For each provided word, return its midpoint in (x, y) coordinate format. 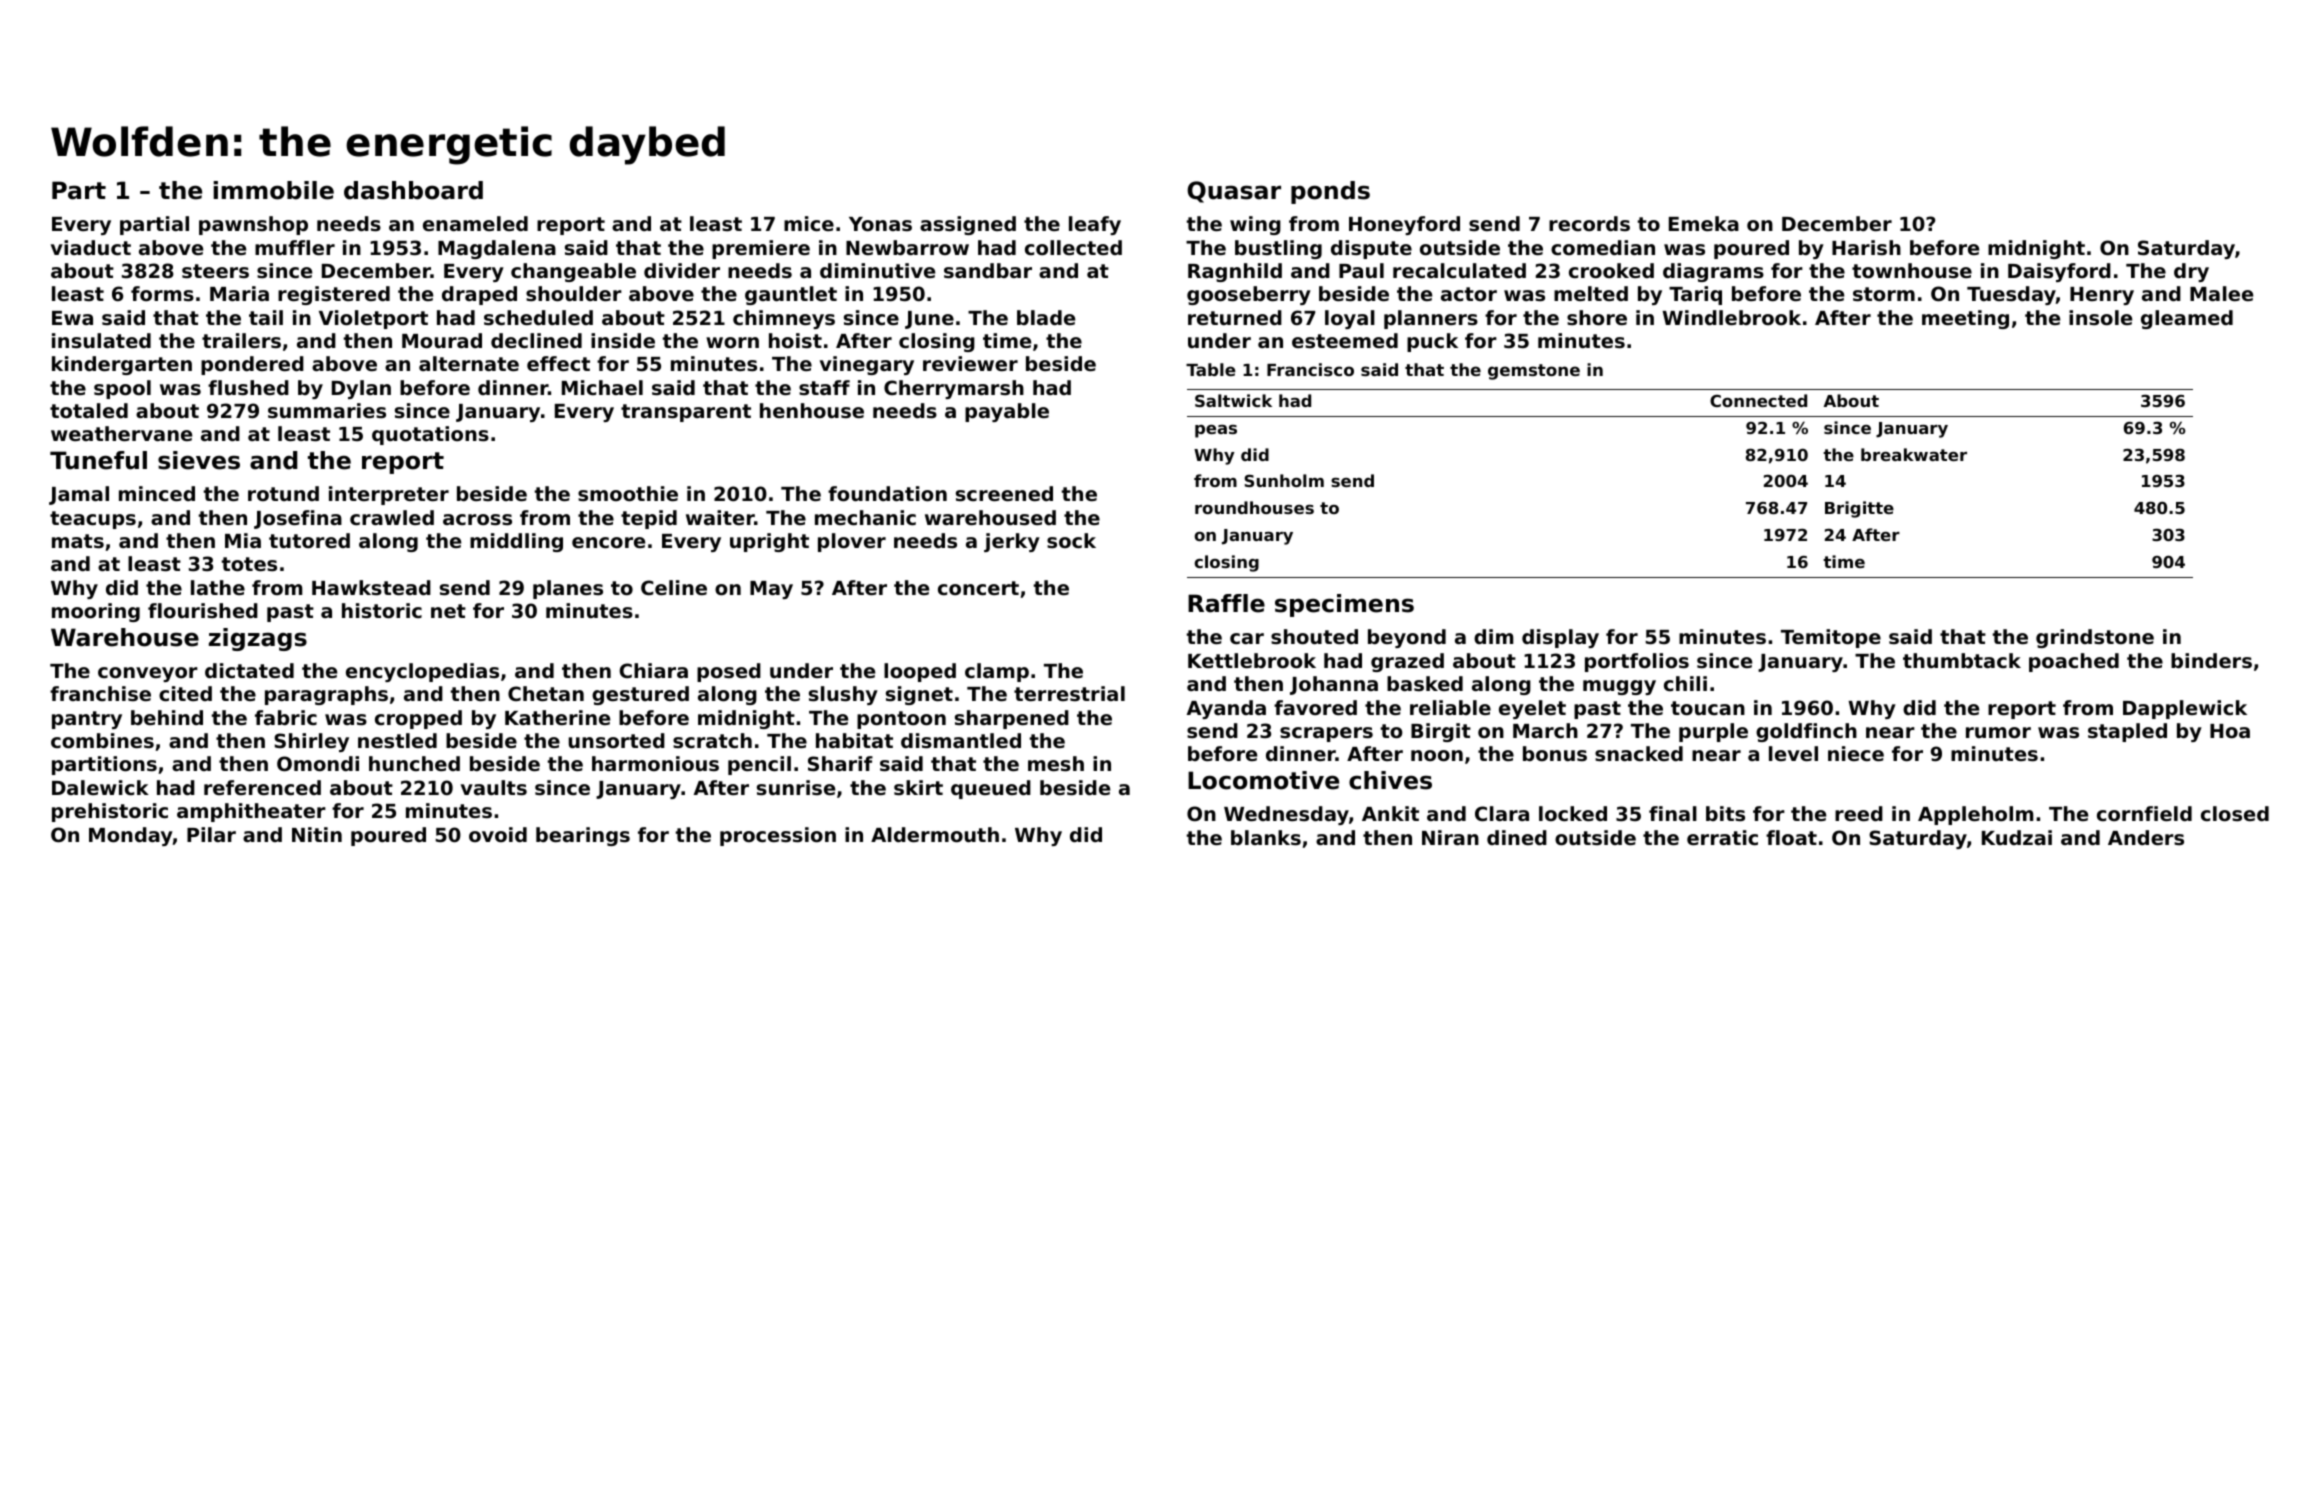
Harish (1866, 247)
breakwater (1914, 454)
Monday (131, 836)
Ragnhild (1235, 272)
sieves (199, 460)
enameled (475, 223)
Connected (1758, 400)
